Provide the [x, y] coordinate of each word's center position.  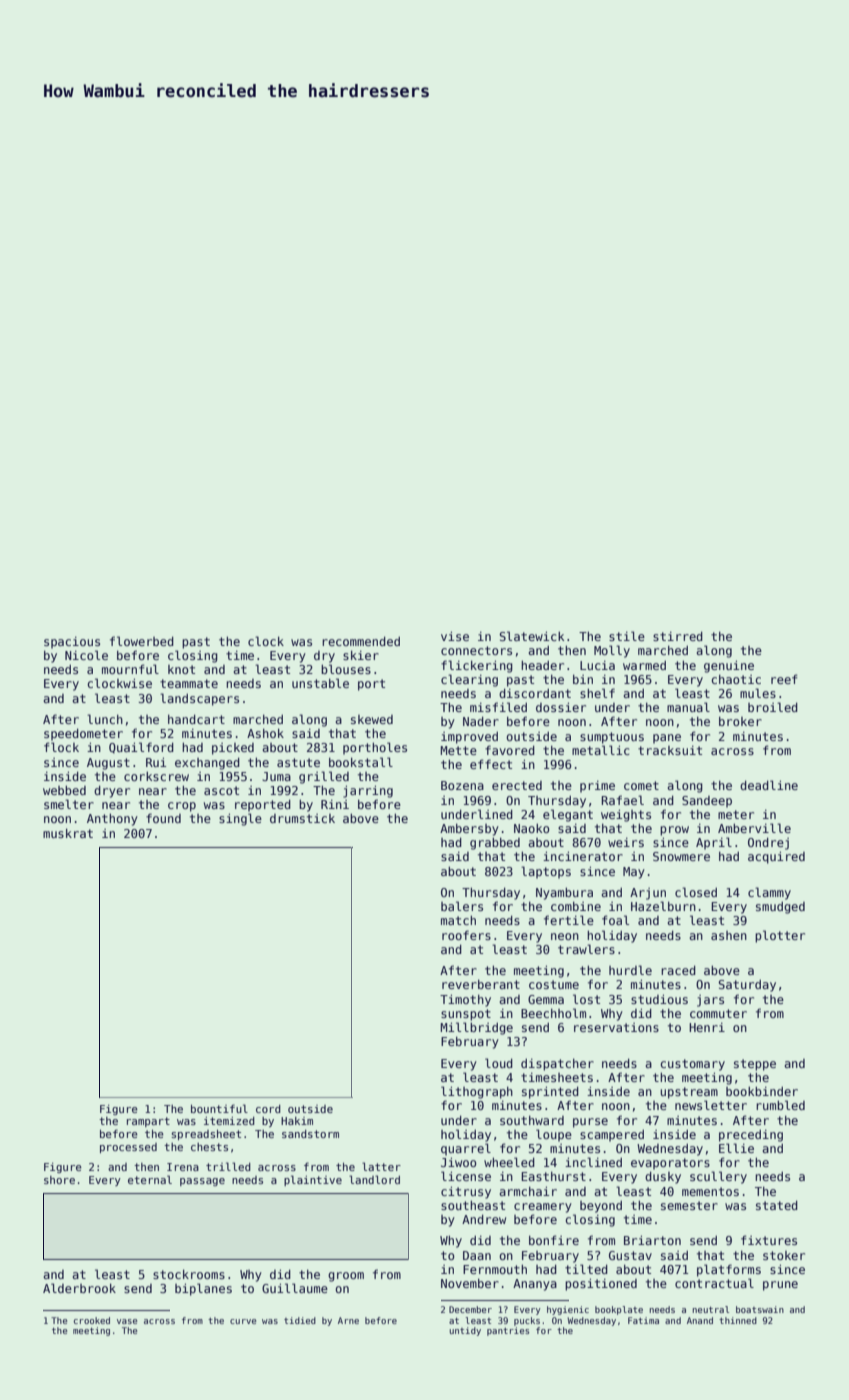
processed [128, 1148]
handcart [196, 719]
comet [641, 785]
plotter [780, 936]
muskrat [68, 833]
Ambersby [469, 829]
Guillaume [295, 1288]
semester [689, 1205]
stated [777, 1205]
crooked [92, 1320]
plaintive [313, 1180]
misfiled [498, 707]
